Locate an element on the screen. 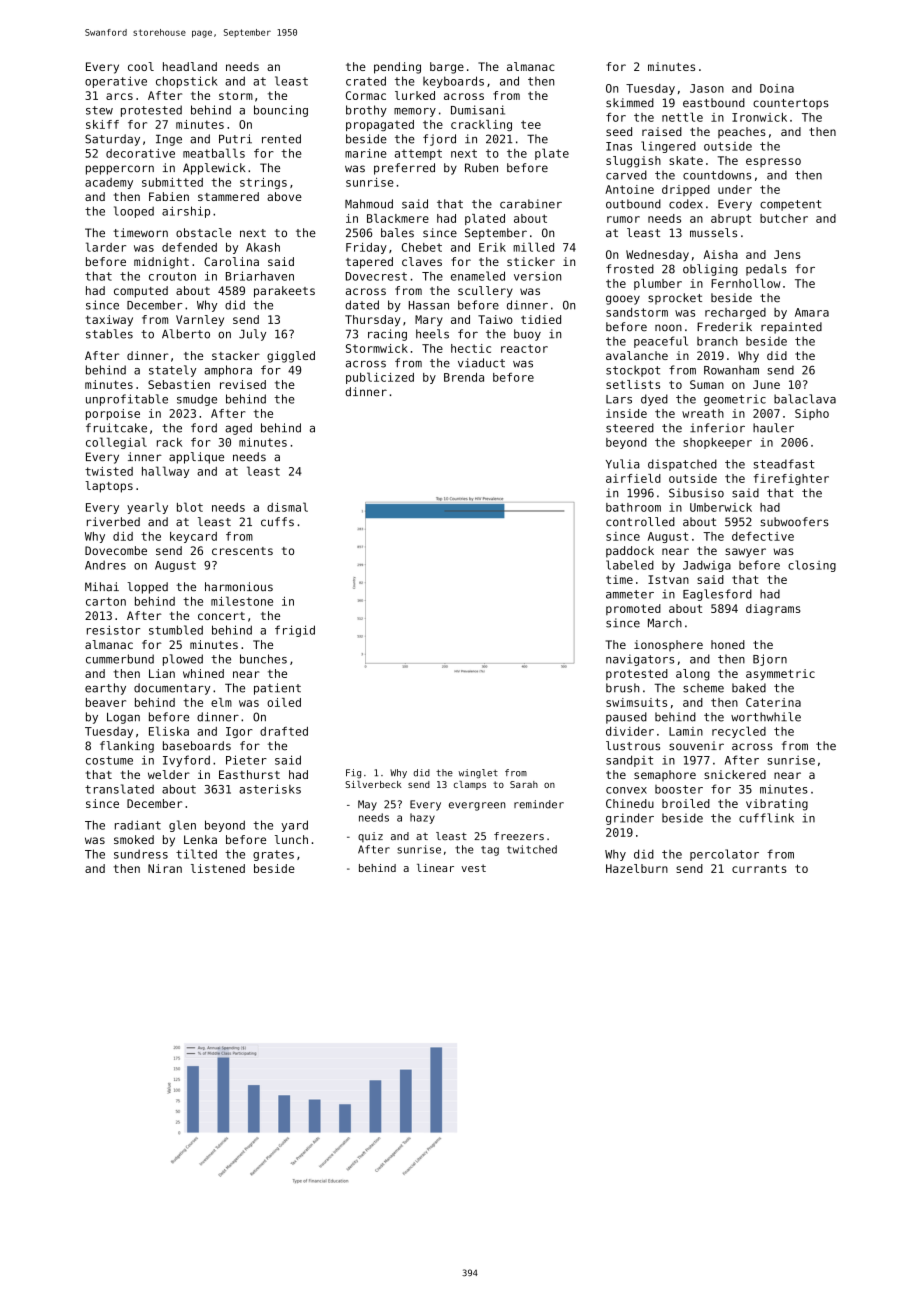 This screenshot has width=924, height=1308. Suman is located at coordinates (707, 384).
